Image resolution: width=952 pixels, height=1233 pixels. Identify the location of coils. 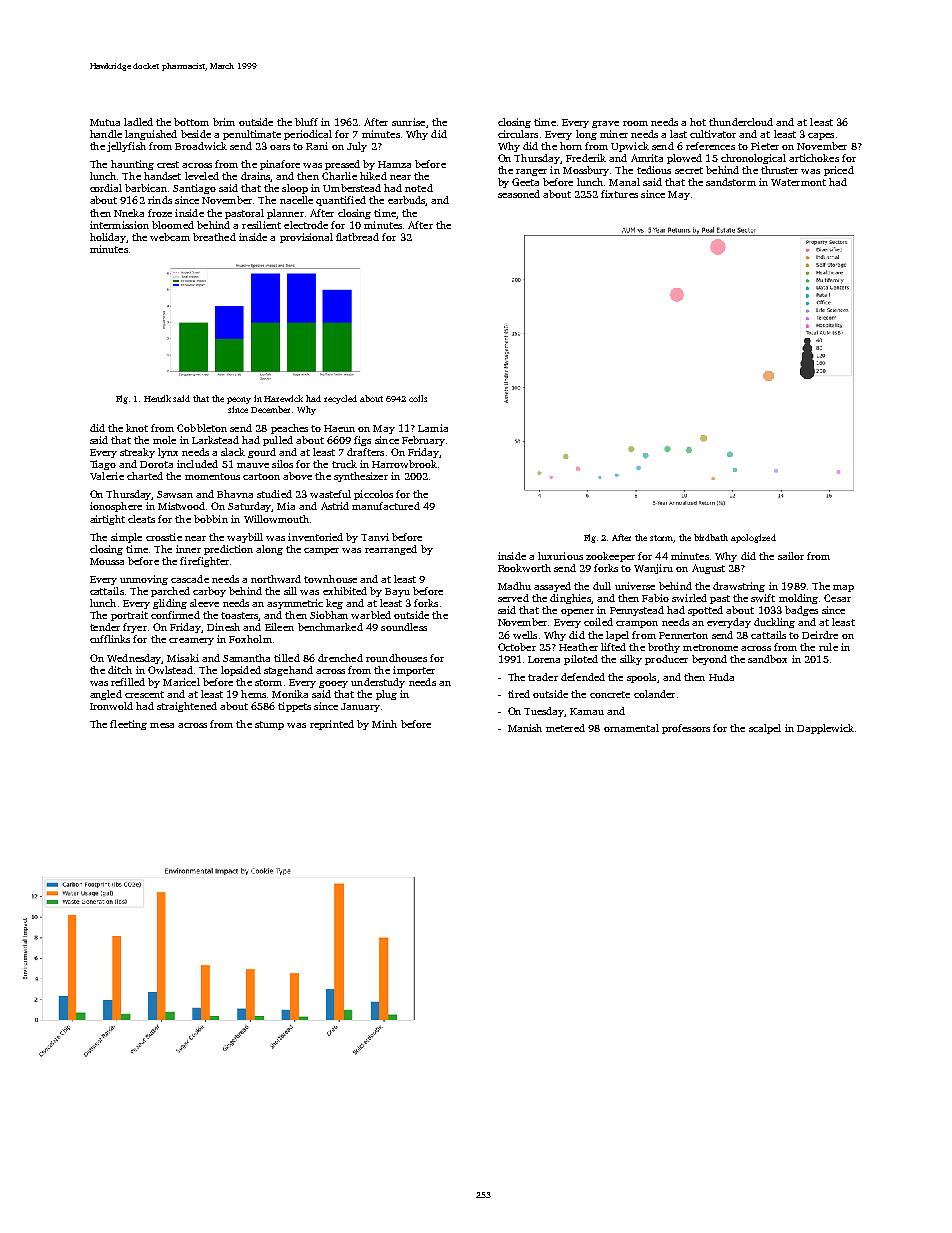
(418, 398).
